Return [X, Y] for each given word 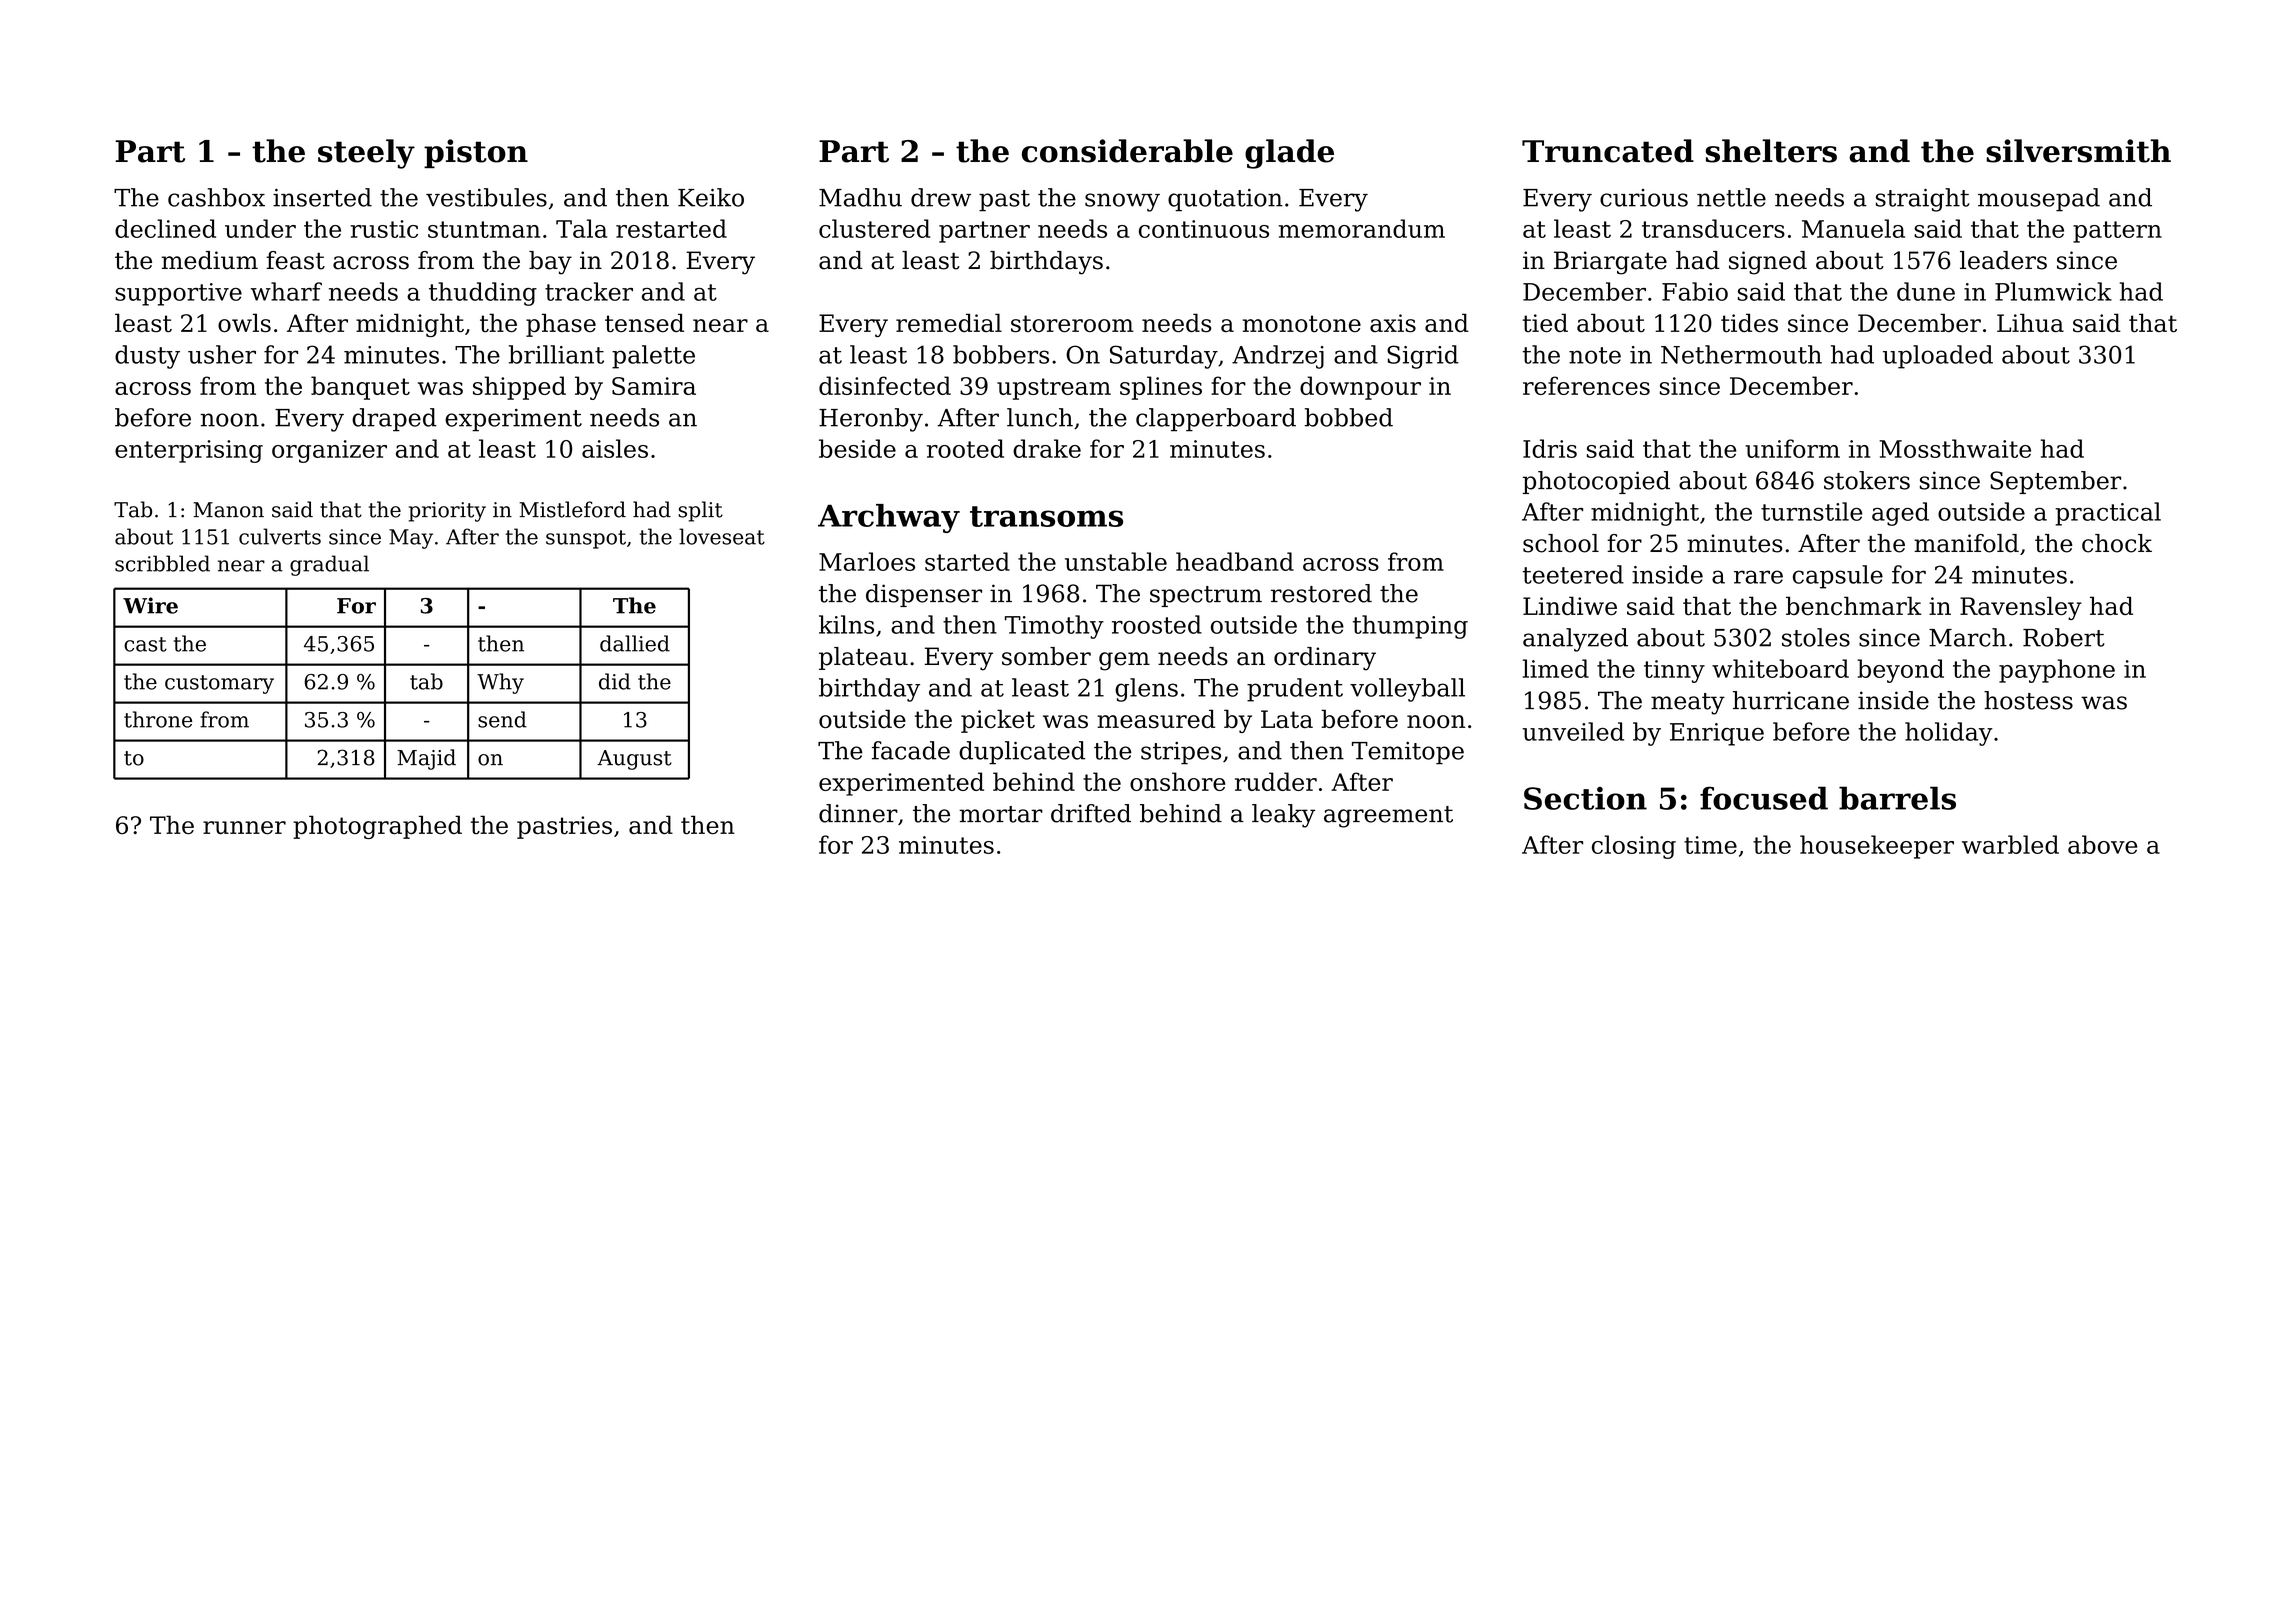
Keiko [711, 197]
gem [1124, 661]
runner [244, 828]
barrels [1897, 798]
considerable [1127, 151]
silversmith [2078, 151]
